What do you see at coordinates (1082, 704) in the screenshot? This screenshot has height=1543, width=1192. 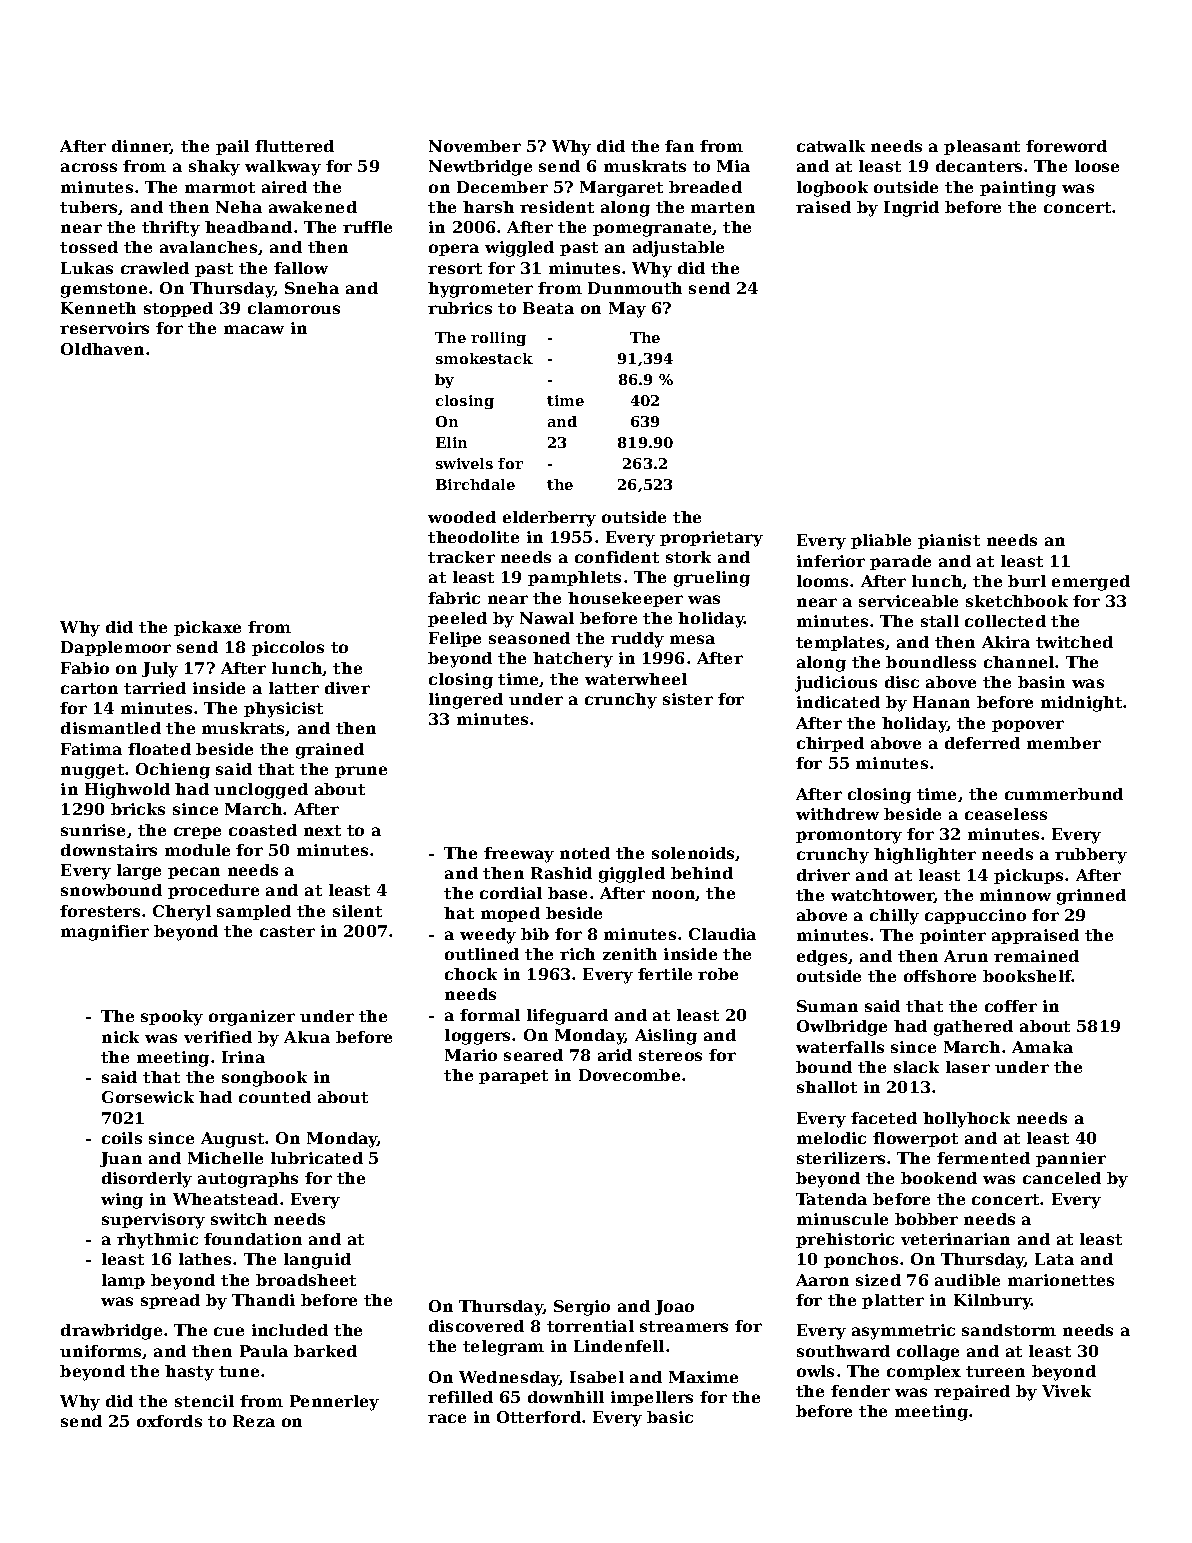 I see `midnight` at bounding box center [1082, 704].
